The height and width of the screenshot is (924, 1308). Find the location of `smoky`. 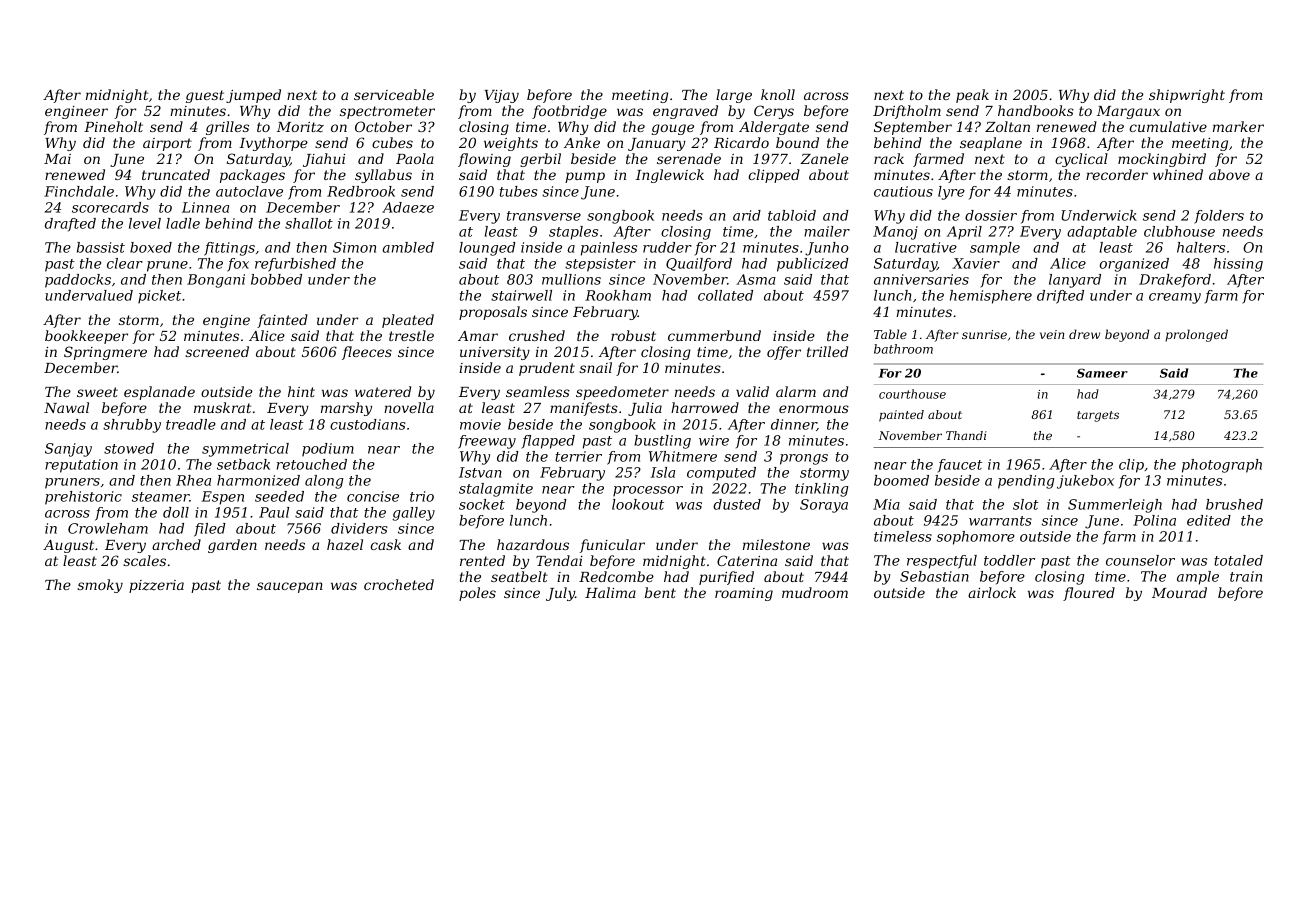

smoky is located at coordinates (100, 586).
